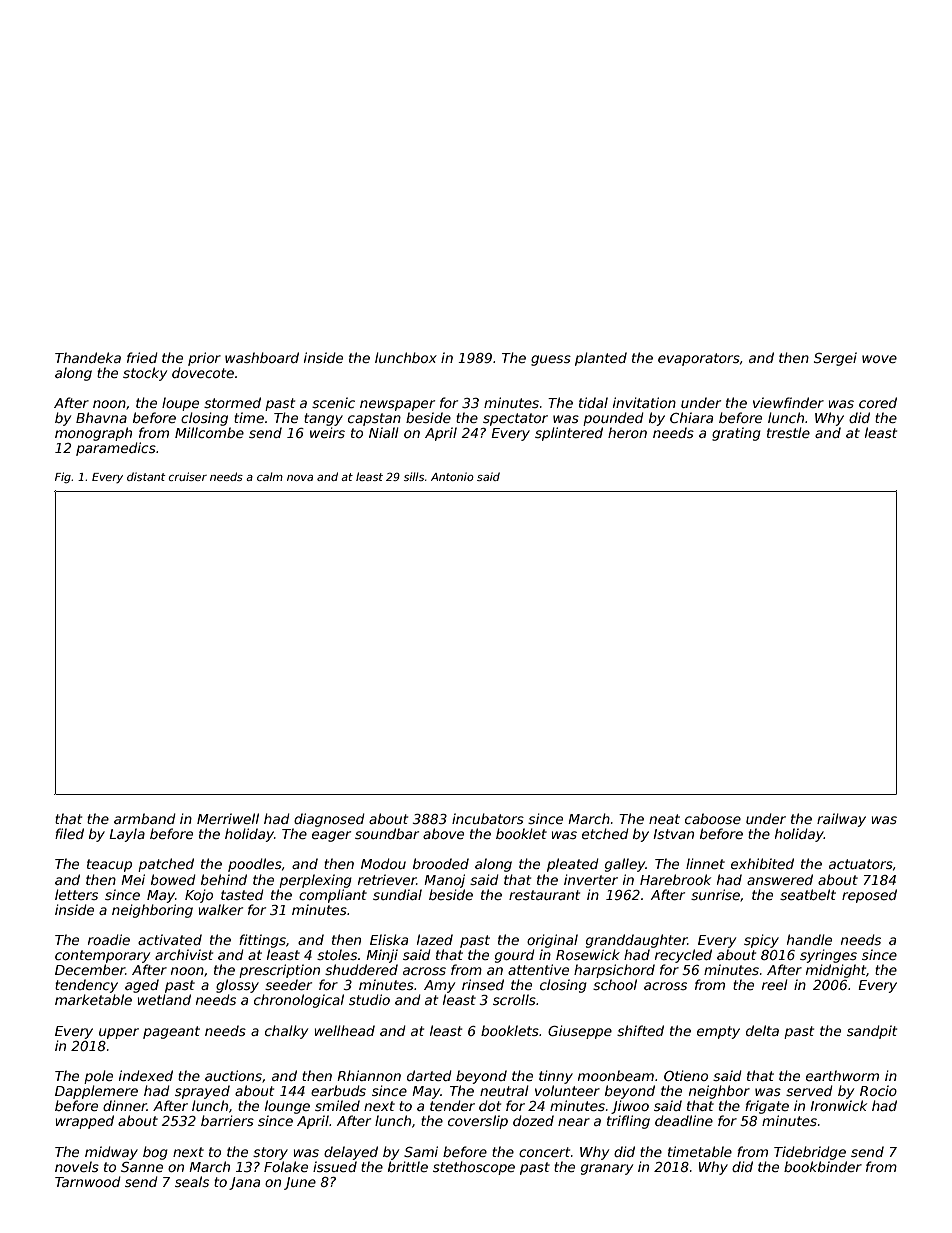 The image size is (952, 1233). Describe the element at coordinates (145, 818) in the image. I see `armband` at that location.
